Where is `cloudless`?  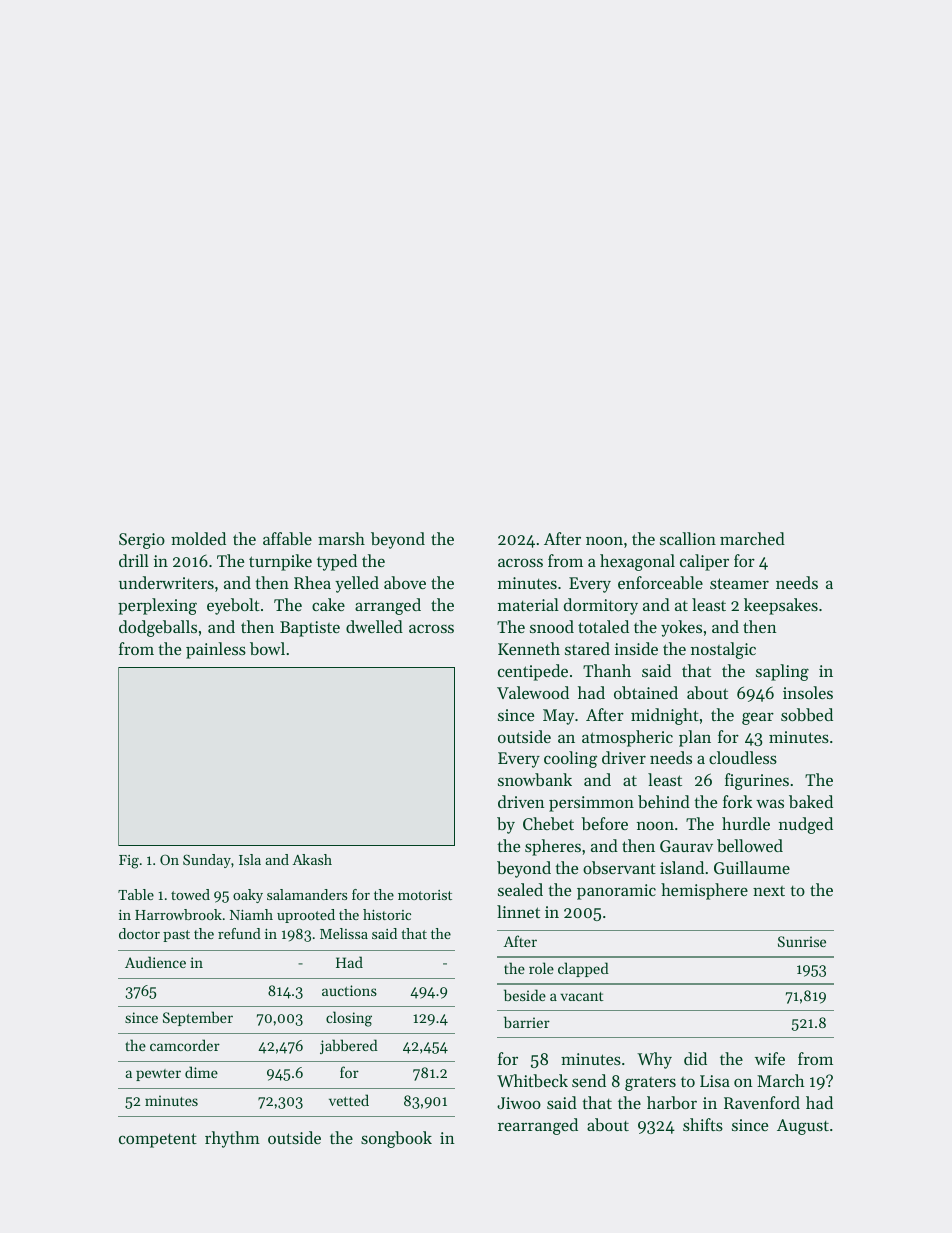 cloudless is located at coordinates (743, 757).
